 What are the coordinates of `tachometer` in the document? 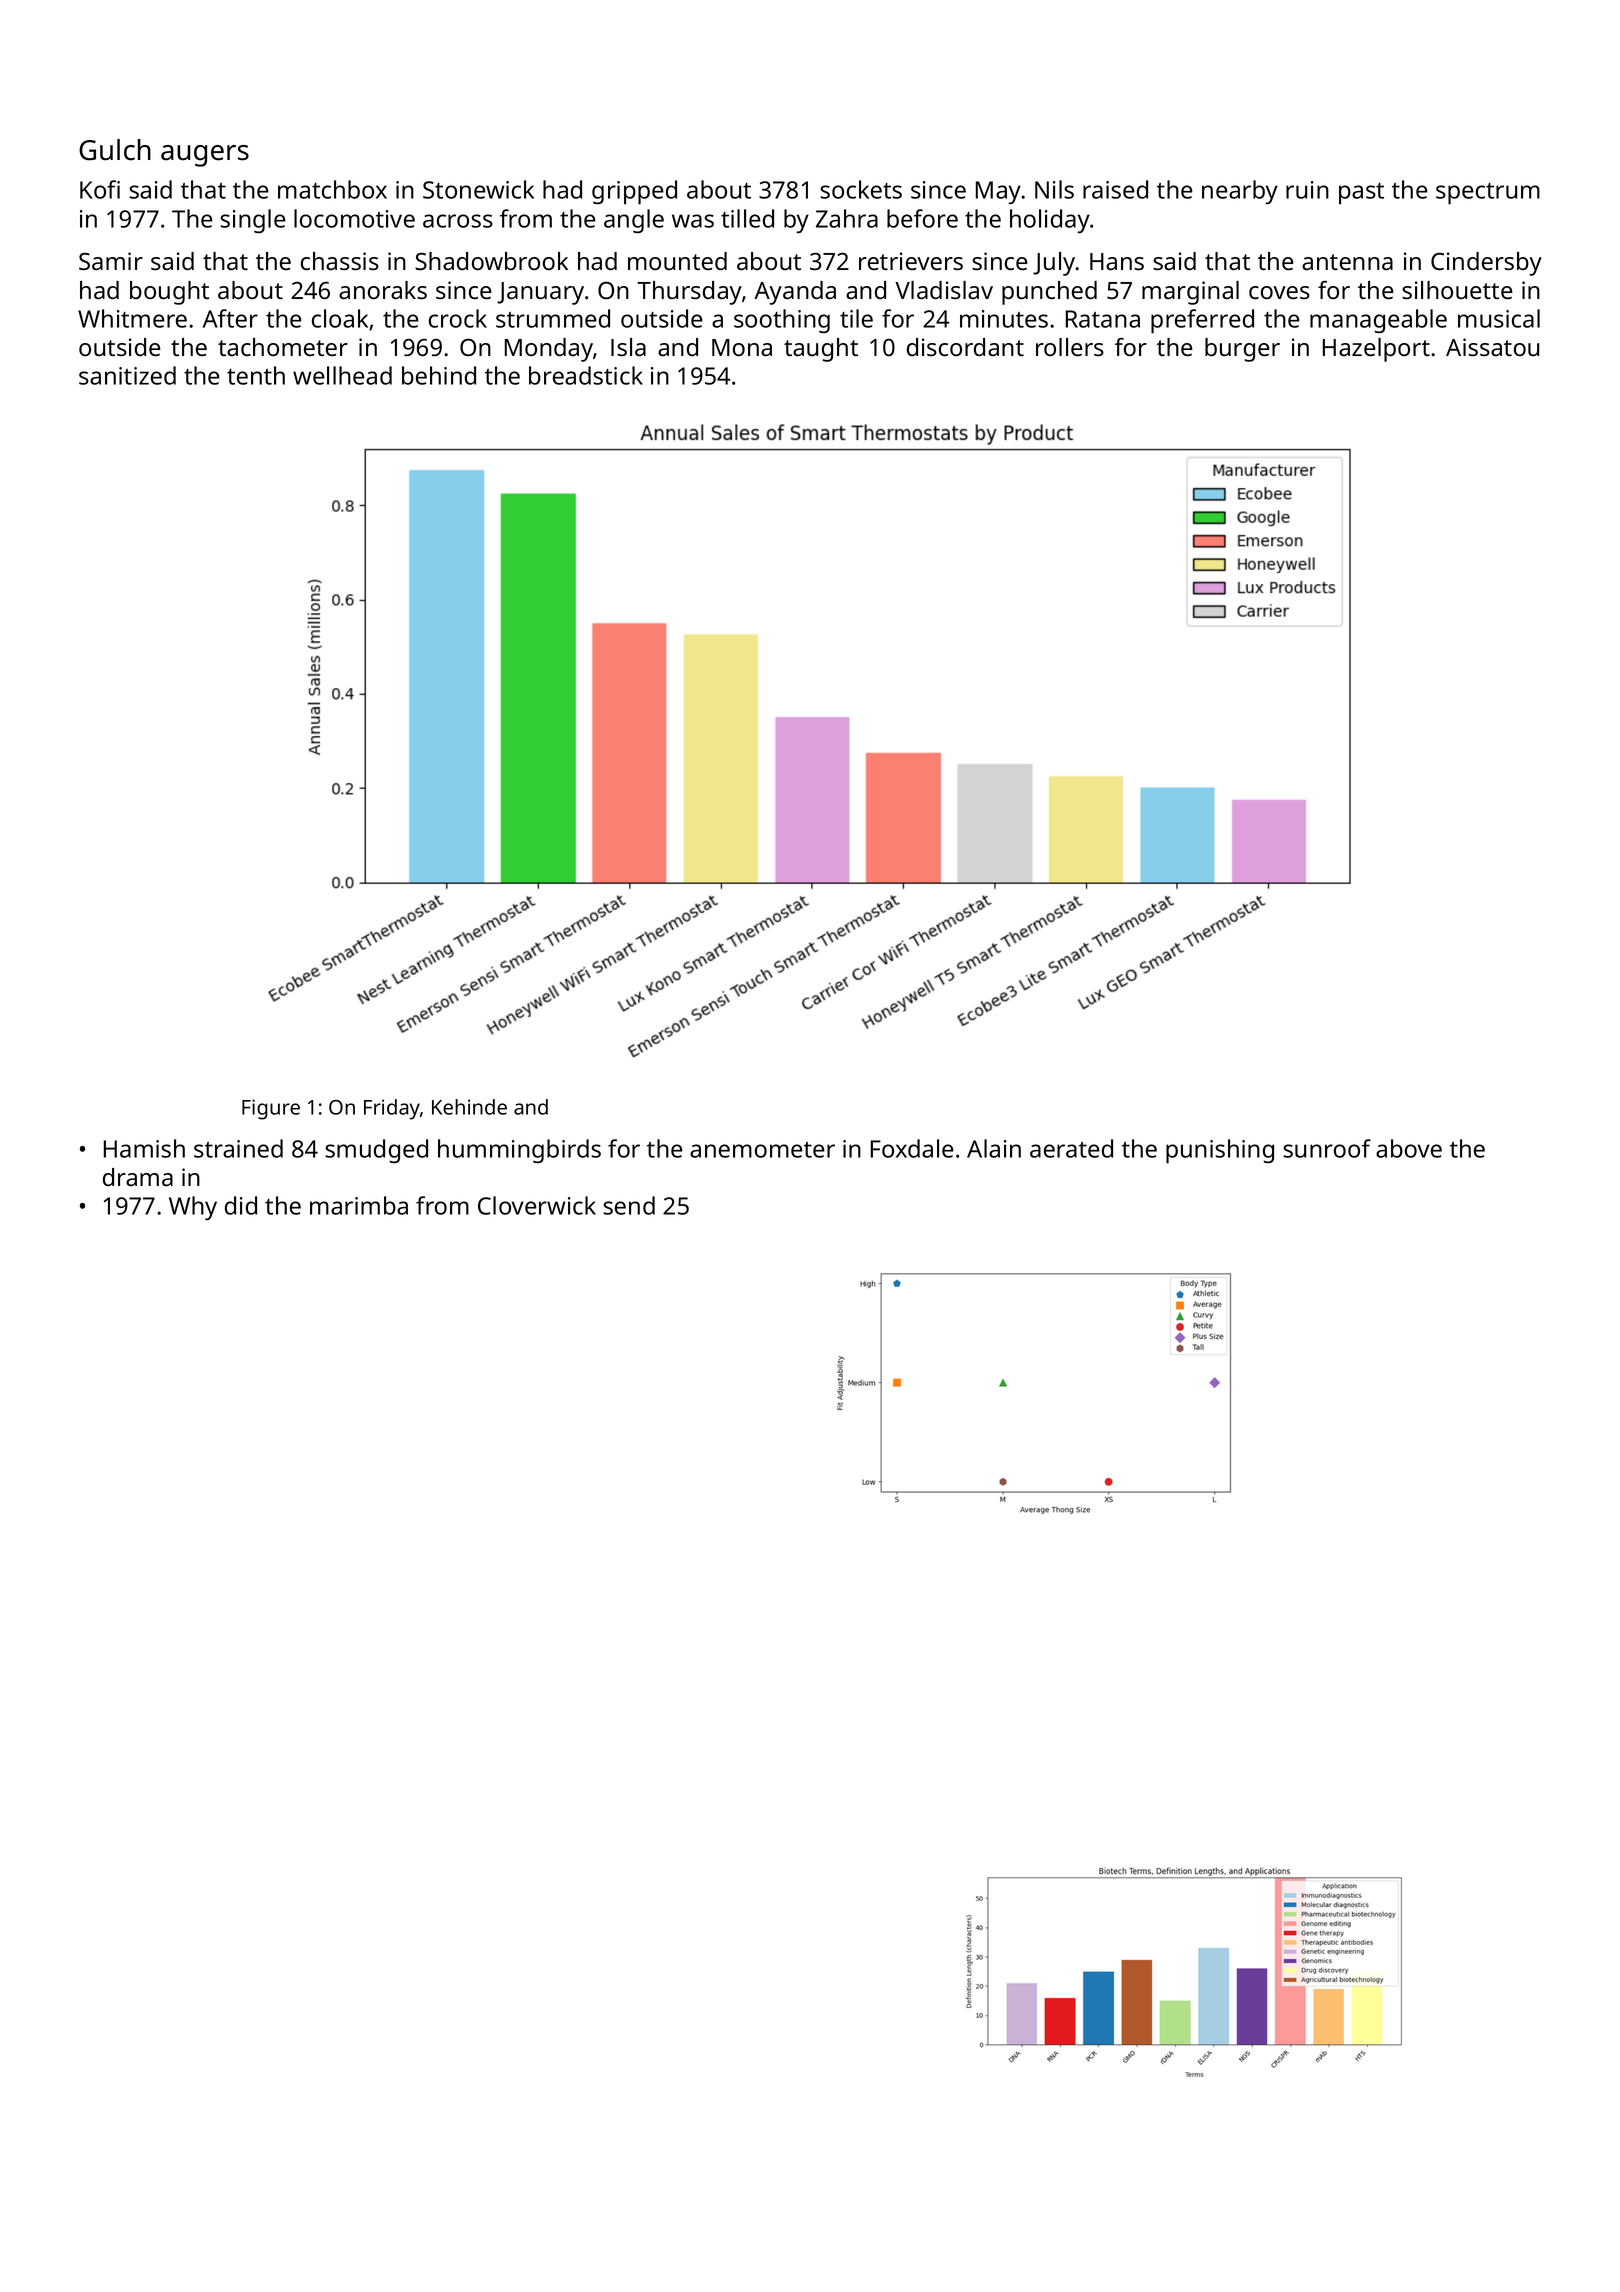 It's located at (283, 347).
